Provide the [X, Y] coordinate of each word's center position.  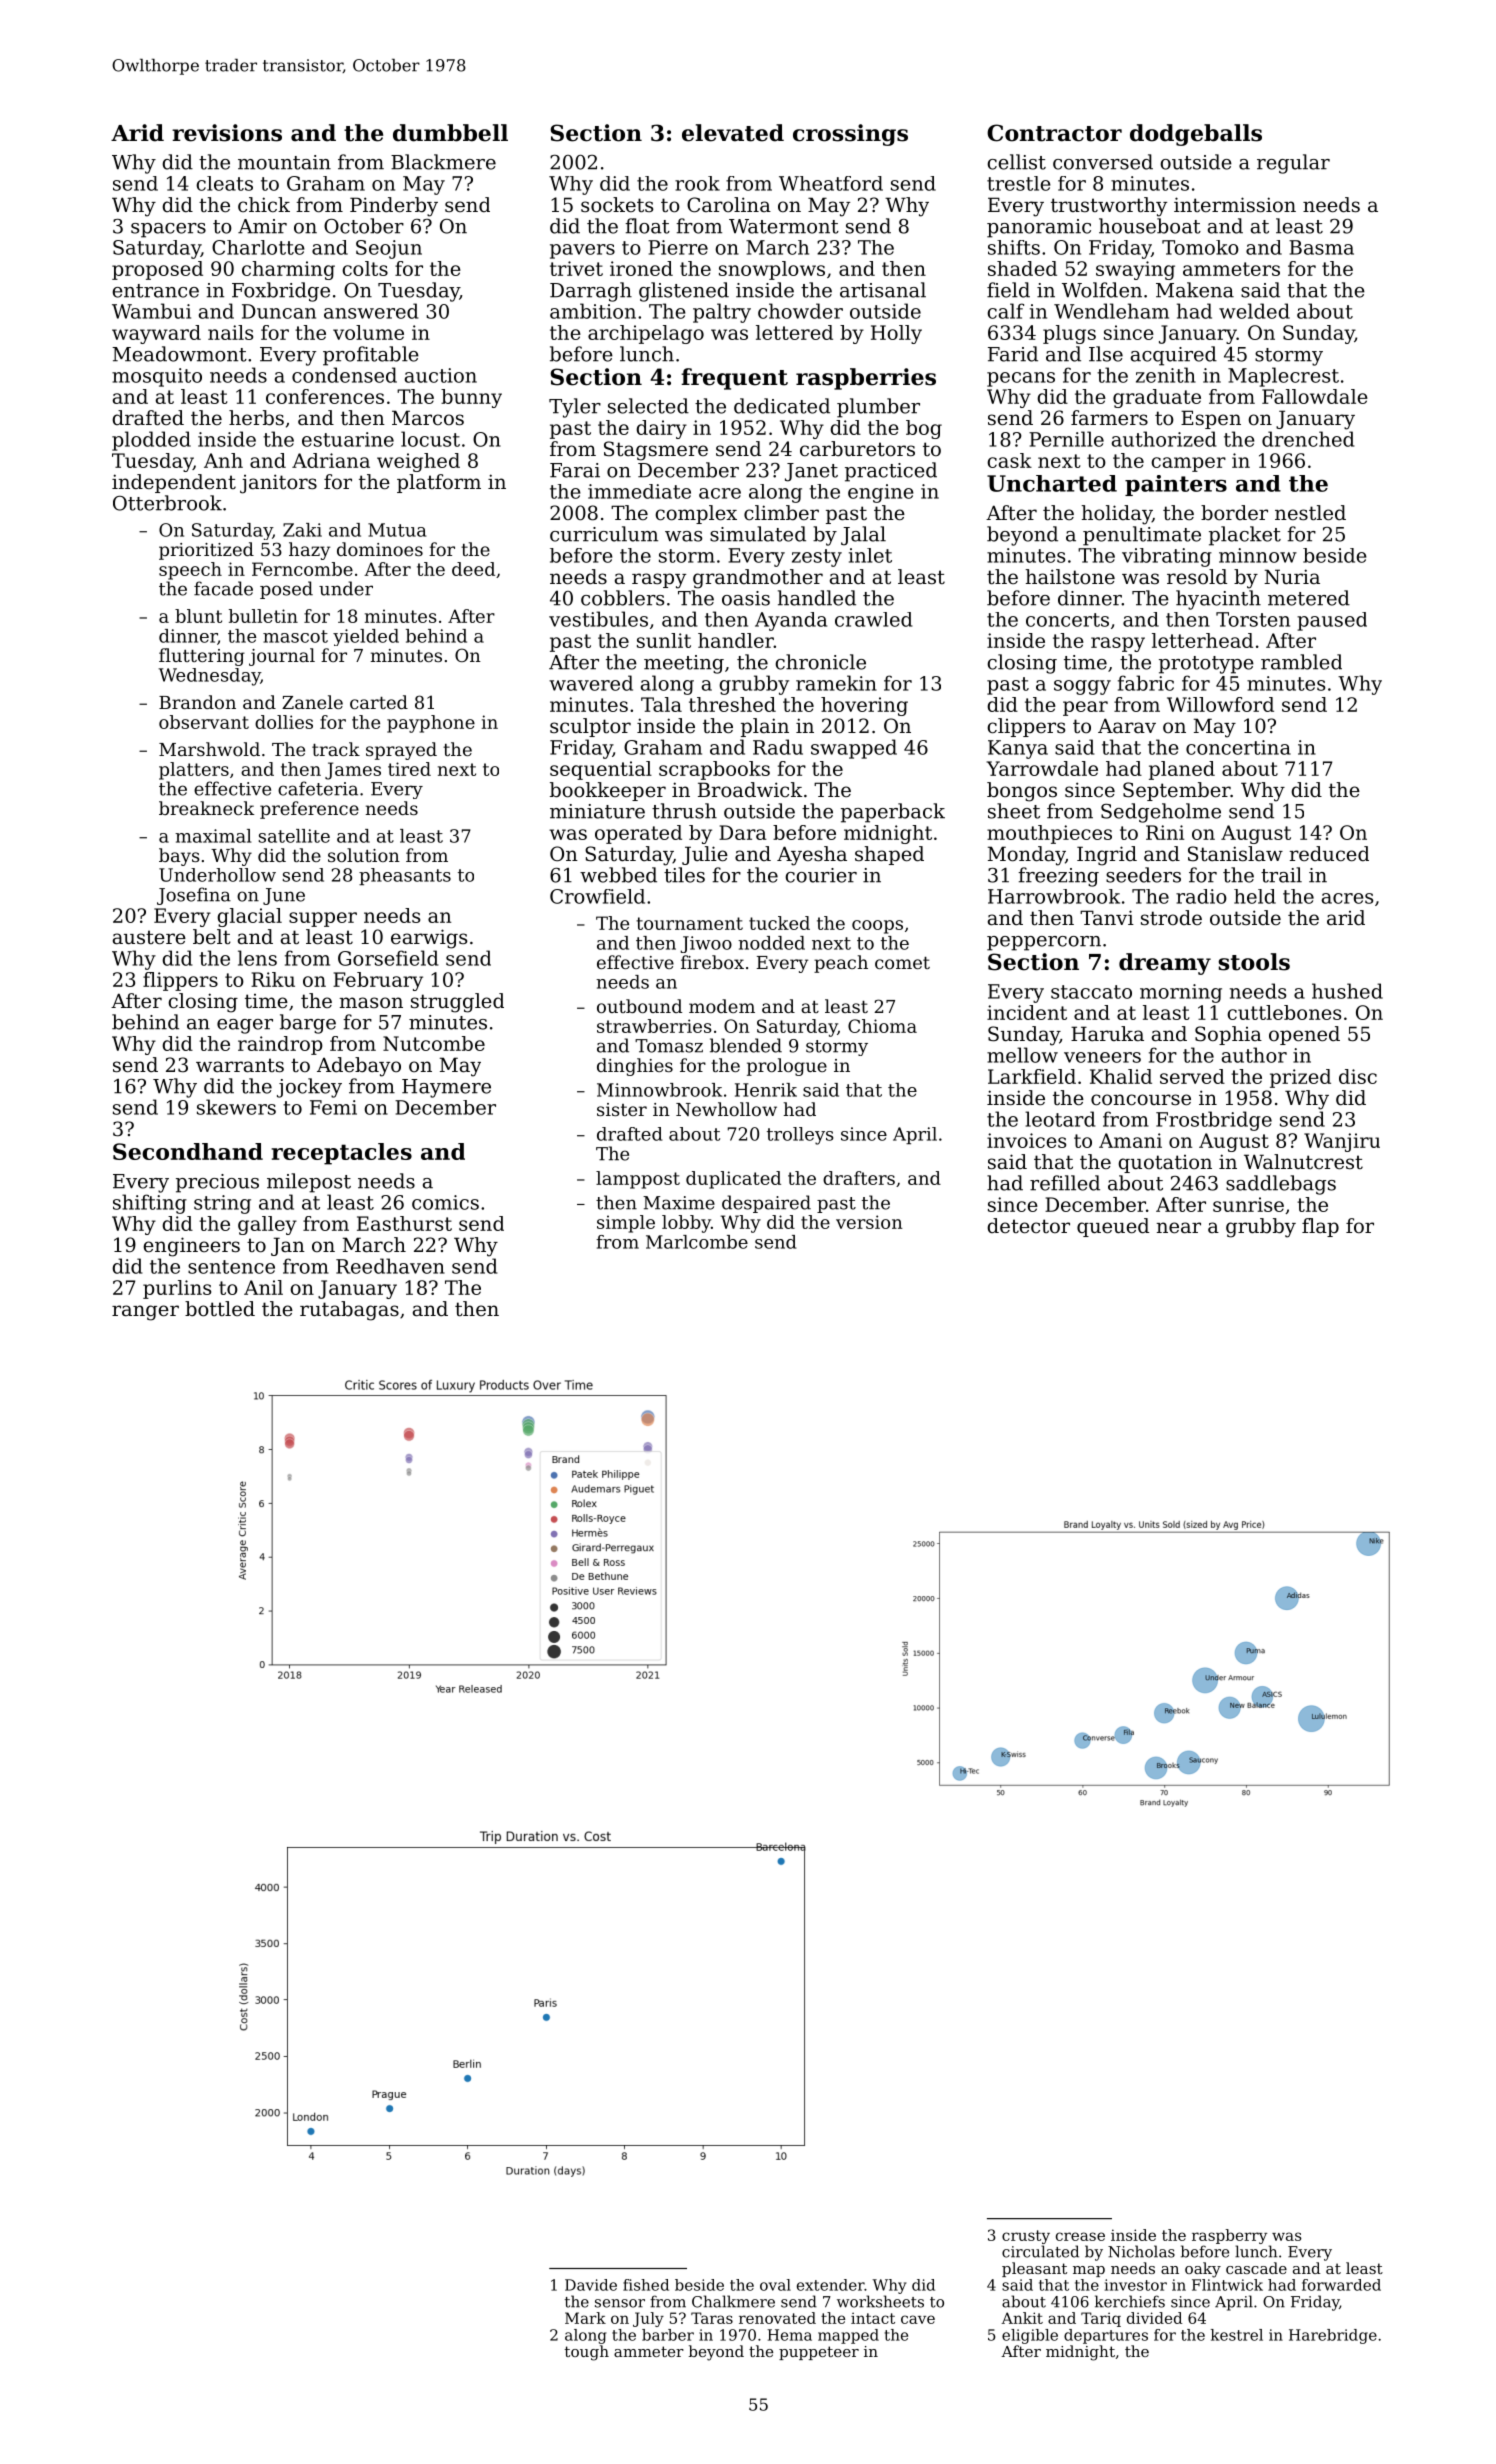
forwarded [1341, 2285]
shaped [889, 855]
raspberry [1229, 2236]
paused [1332, 621]
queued [1113, 1227]
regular [1293, 164]
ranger [145, 1313]
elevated [733, 133]
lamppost [638, 1180]
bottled [220, 1309]
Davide [591, 2285]
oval [775, 2285]
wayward [156, 334]
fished [646, 2285]
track [336, 749]
